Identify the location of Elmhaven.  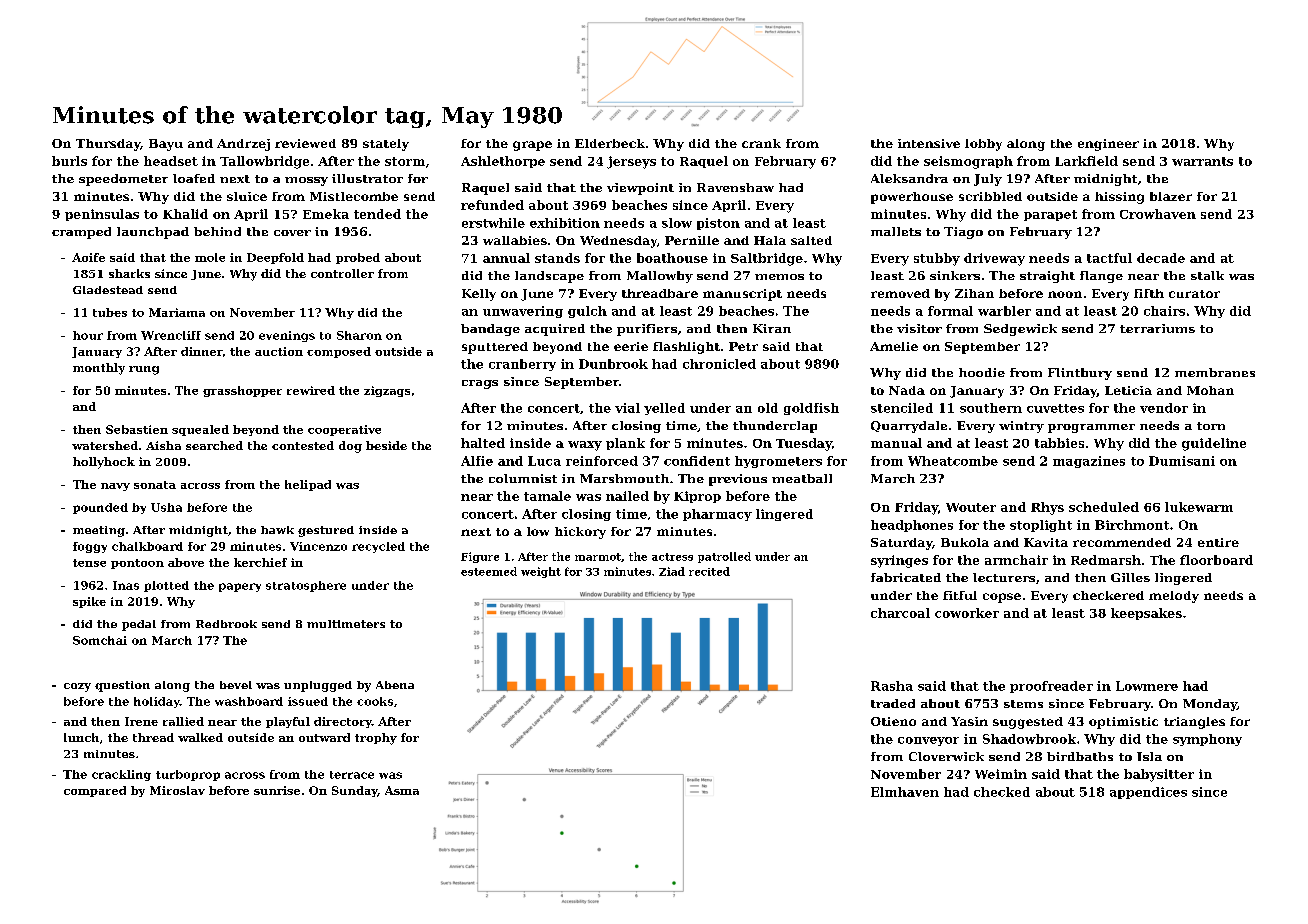
(905, 792).
